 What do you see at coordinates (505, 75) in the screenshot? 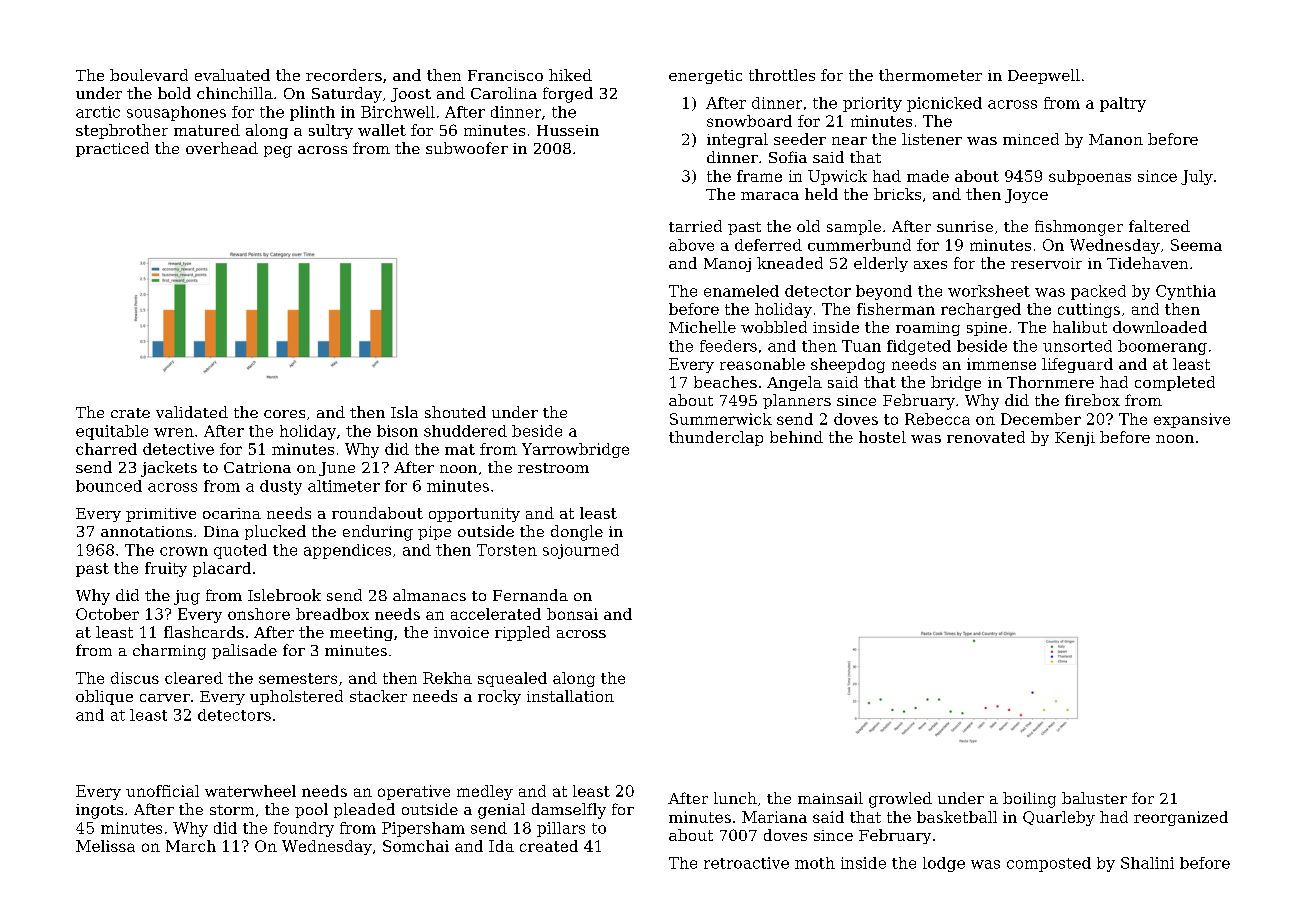
I see `Francisco` at bounding box center [505, 75].
